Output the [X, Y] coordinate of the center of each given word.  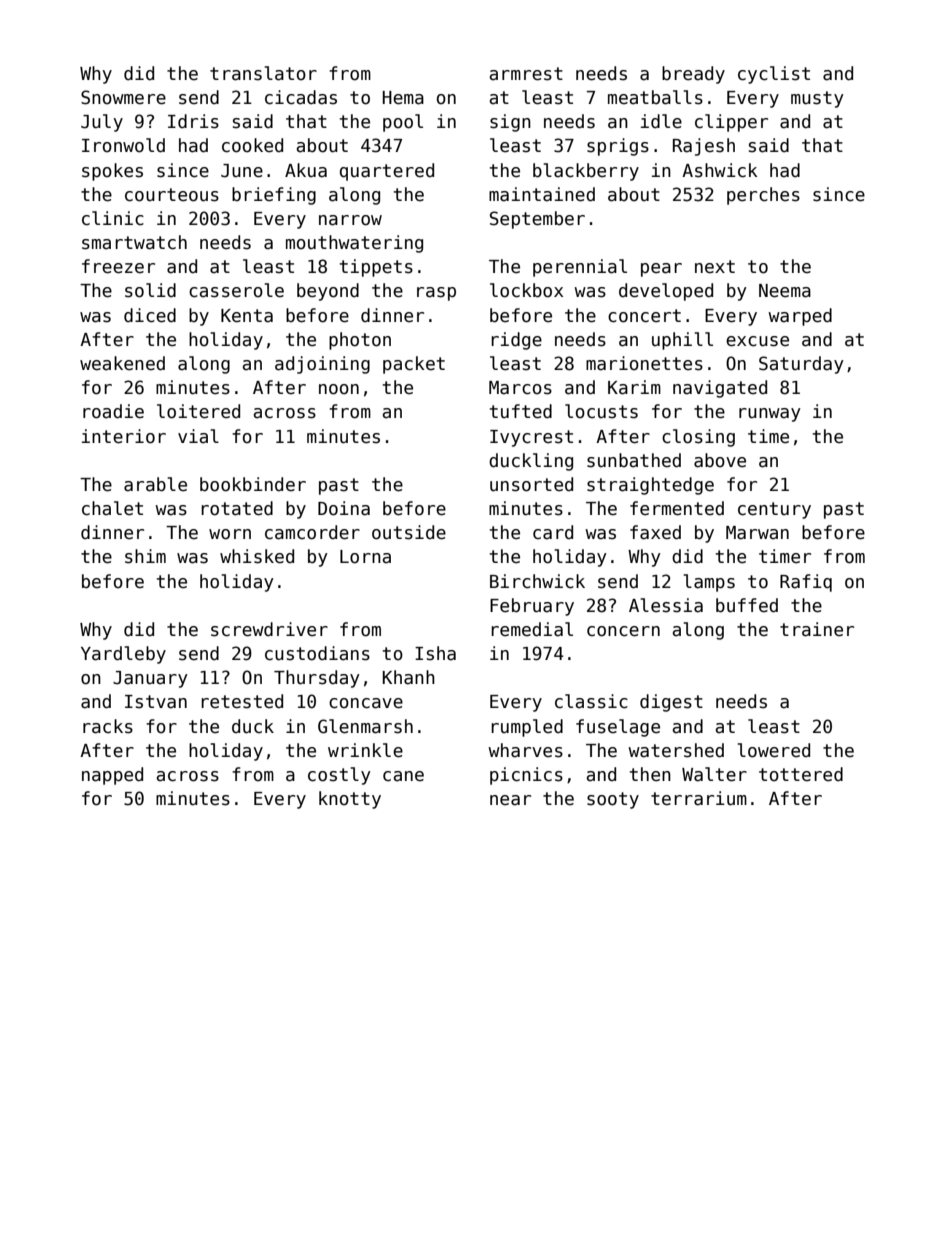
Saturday [801, 365]
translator [263, 73]
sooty [613, 800]
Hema [403, 98]
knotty [350, 800]
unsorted [531, 484]
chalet [112, 508]
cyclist [774, 75]
